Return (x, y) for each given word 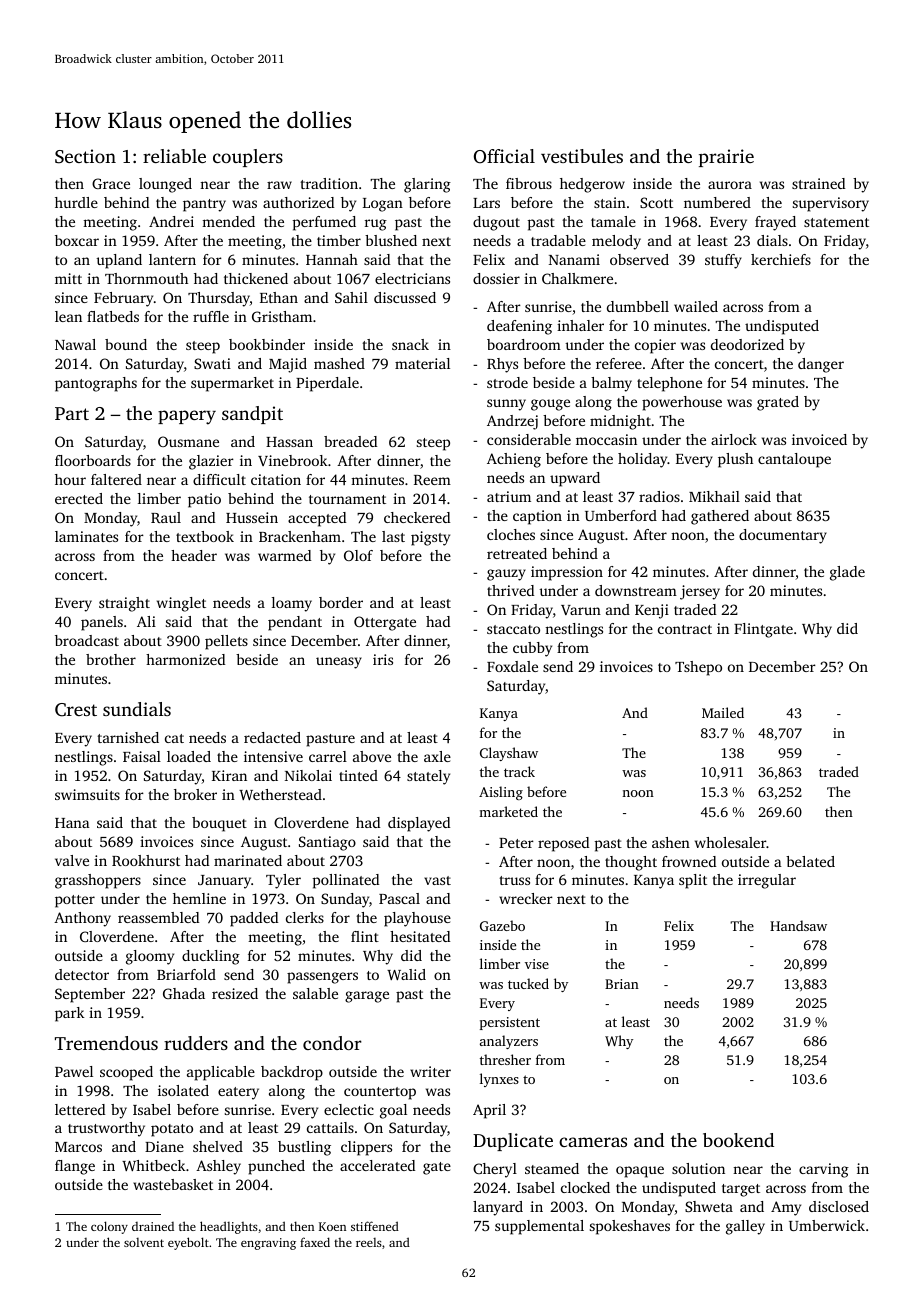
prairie (726, 158)
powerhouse (682, 403)
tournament (347, 499)
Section (85, 156)
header (194, 555)
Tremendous (106, 1043)
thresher (505, 1059)
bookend (738, 1140)
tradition (329, 183)
